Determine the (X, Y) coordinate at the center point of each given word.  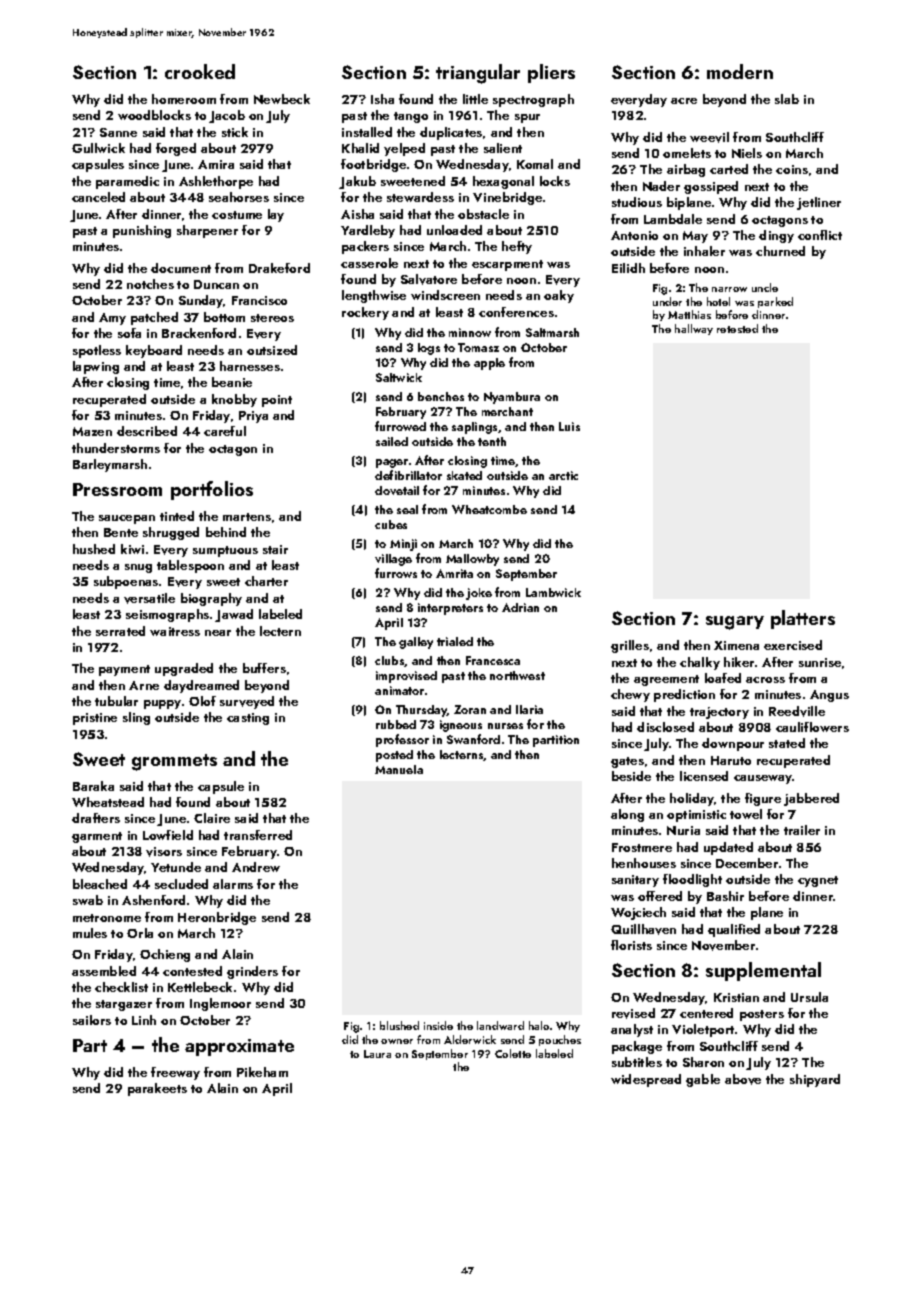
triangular (478, 74)
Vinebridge (507, 198)
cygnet (818, 881)
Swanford (473, 739)
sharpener (207, 231)
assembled (104, 971)
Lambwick (553, 592)
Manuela (399, 769)
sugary (735, 623)
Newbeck (282, 99)
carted (729, 169)
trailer (802, 830)
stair (275, 549)
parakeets (157, 1089)
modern (740, 71)
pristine (95, 719)
